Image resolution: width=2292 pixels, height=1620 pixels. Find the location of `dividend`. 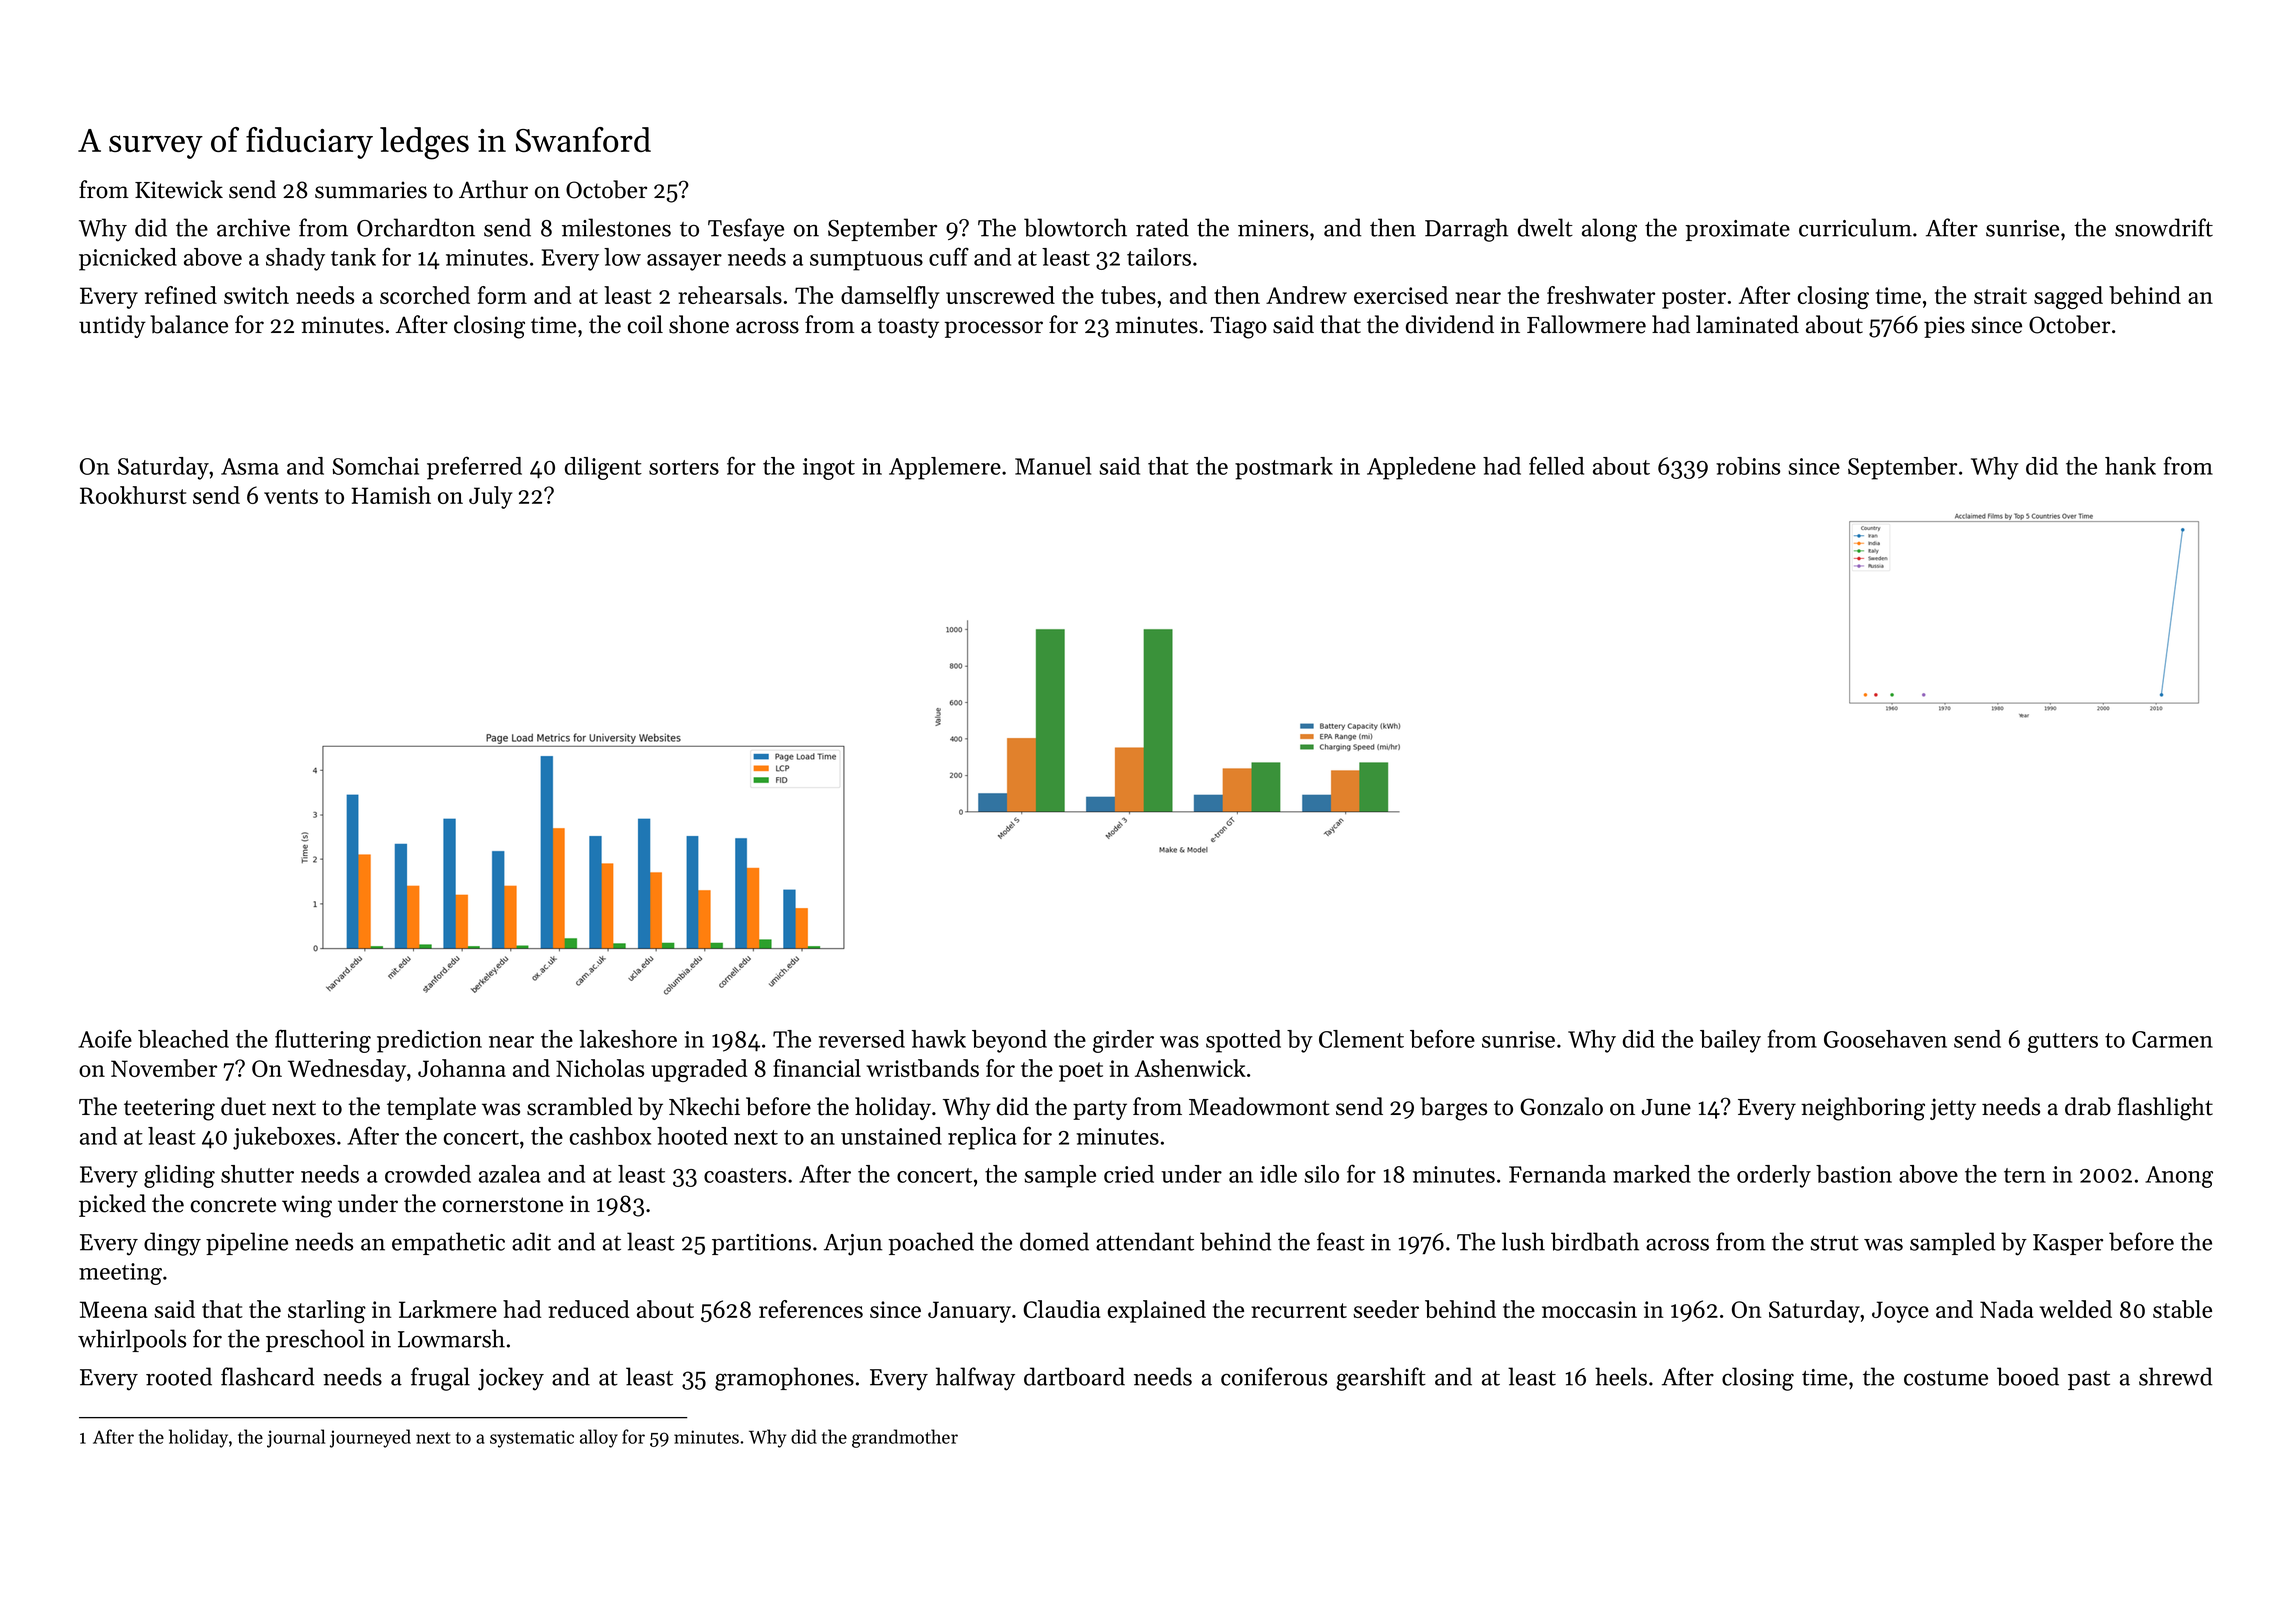

dividend is located at coordinates (1450, 324).
